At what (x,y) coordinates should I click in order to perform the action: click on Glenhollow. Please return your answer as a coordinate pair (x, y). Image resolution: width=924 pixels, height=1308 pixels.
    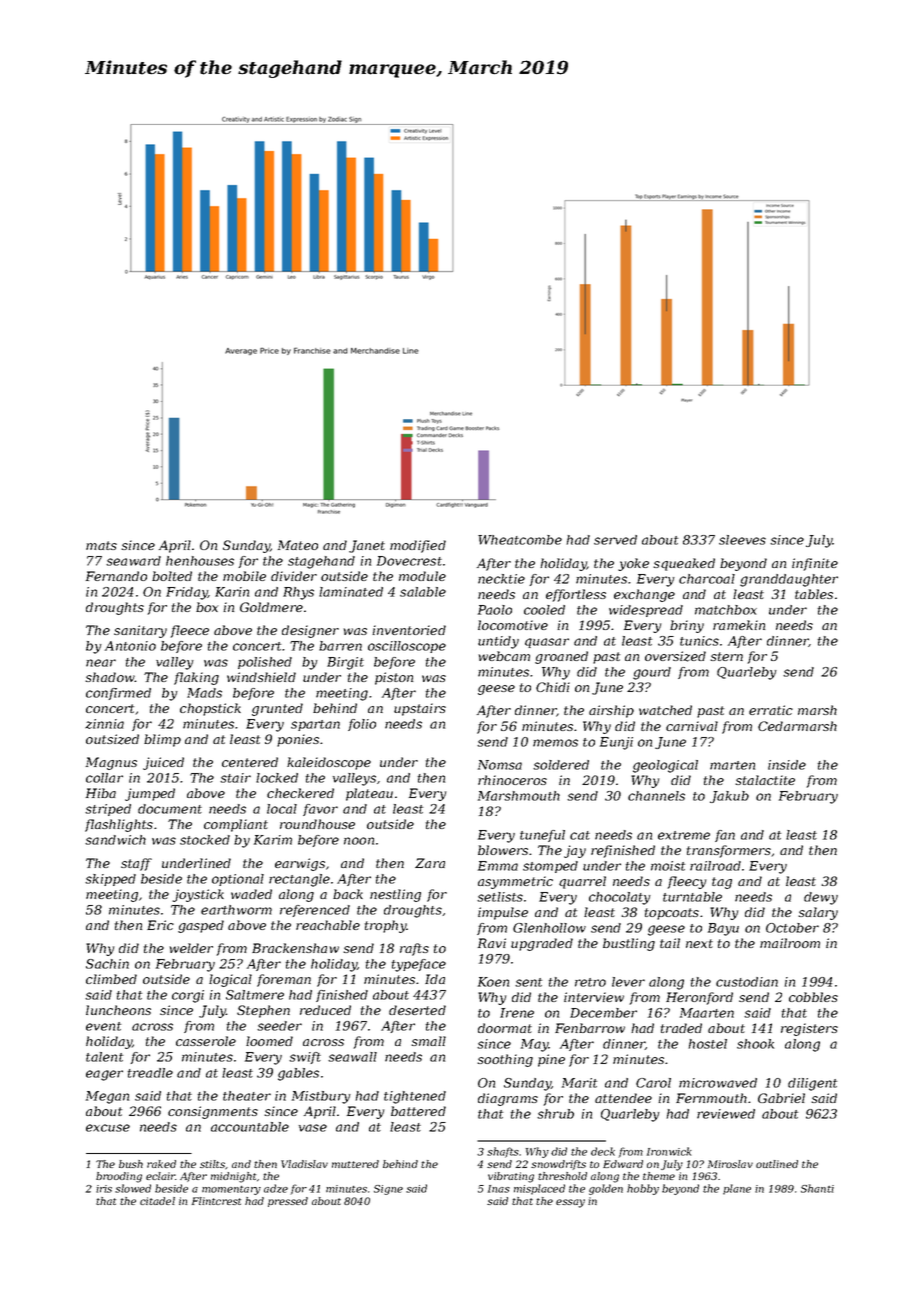
    Looking at the image, I should click on (549, 928).
